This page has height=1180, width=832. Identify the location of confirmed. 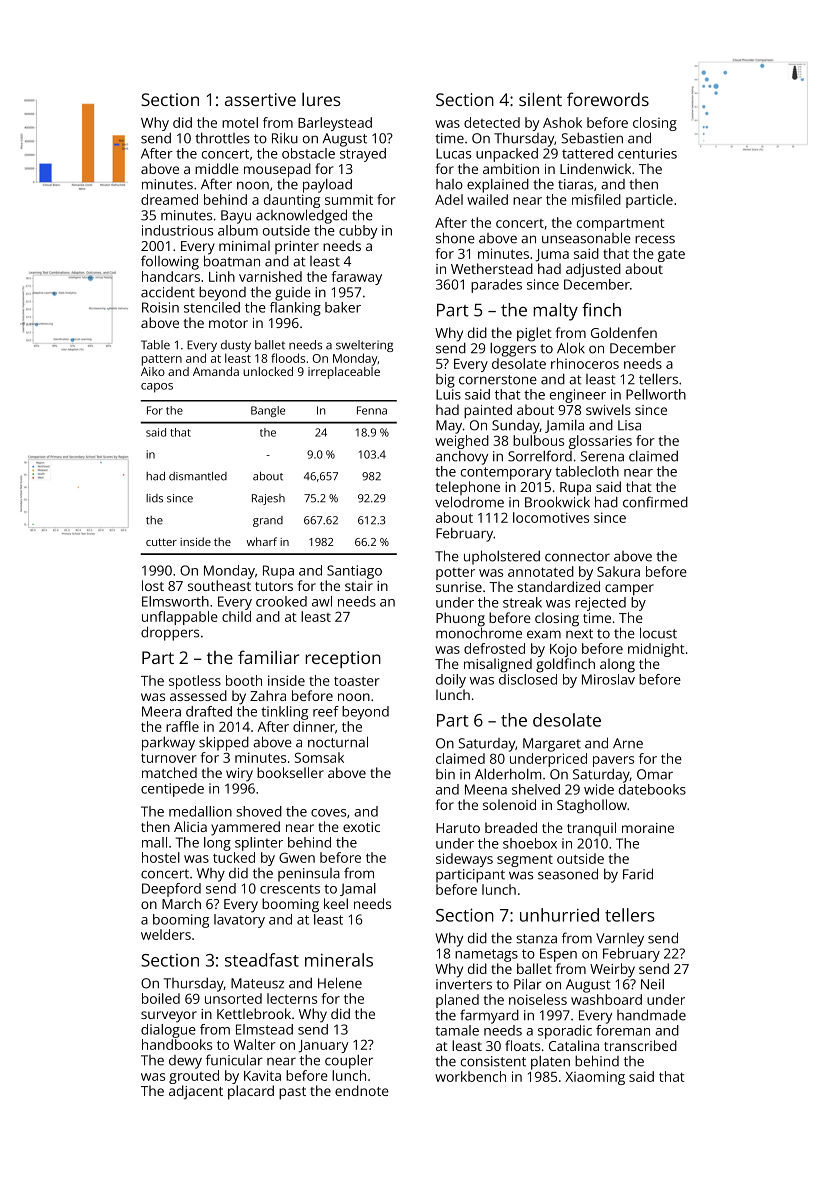
(655, 502).
